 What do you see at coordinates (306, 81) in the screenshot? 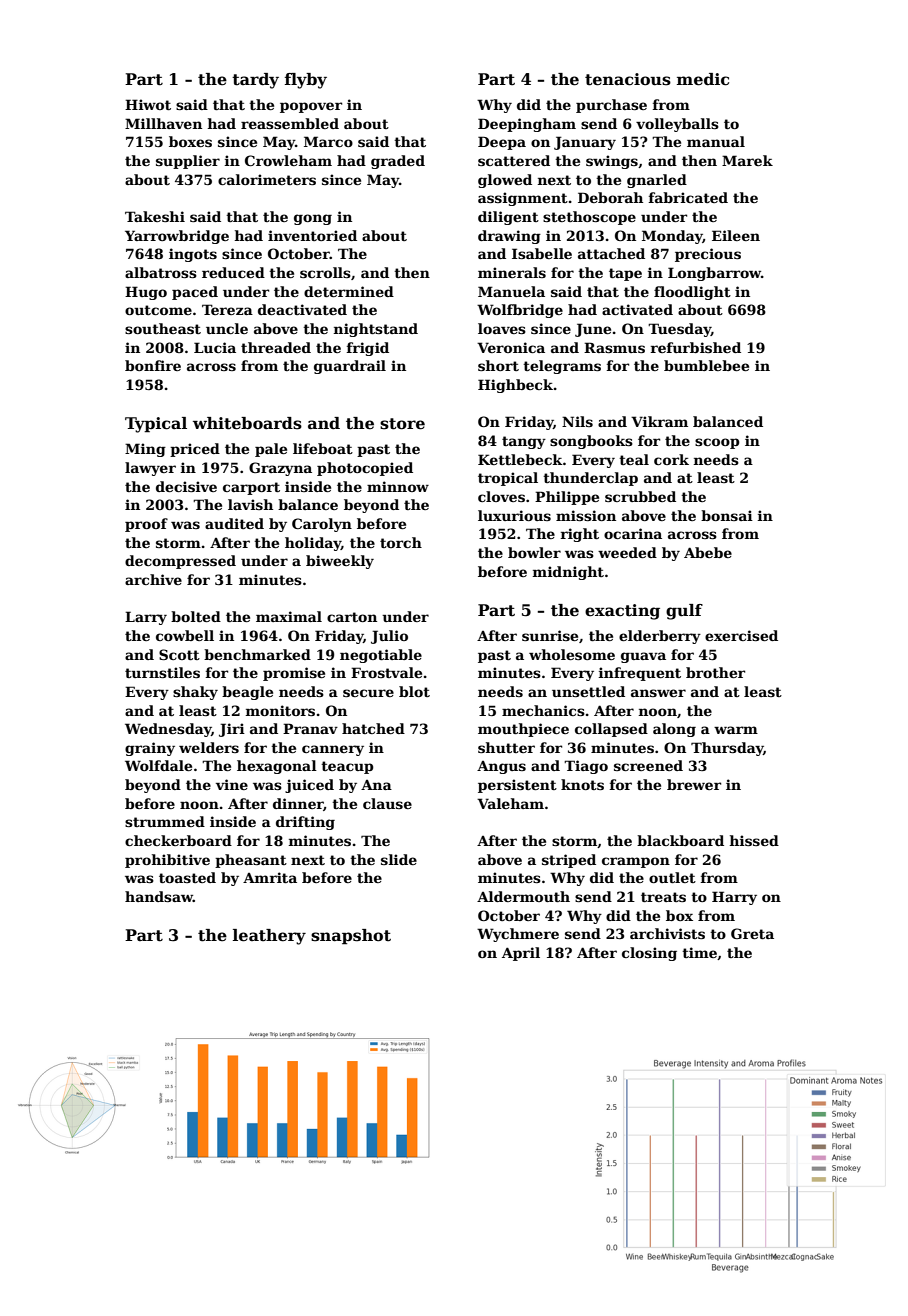
I see `flyby` at bounding box center [306, 81].
